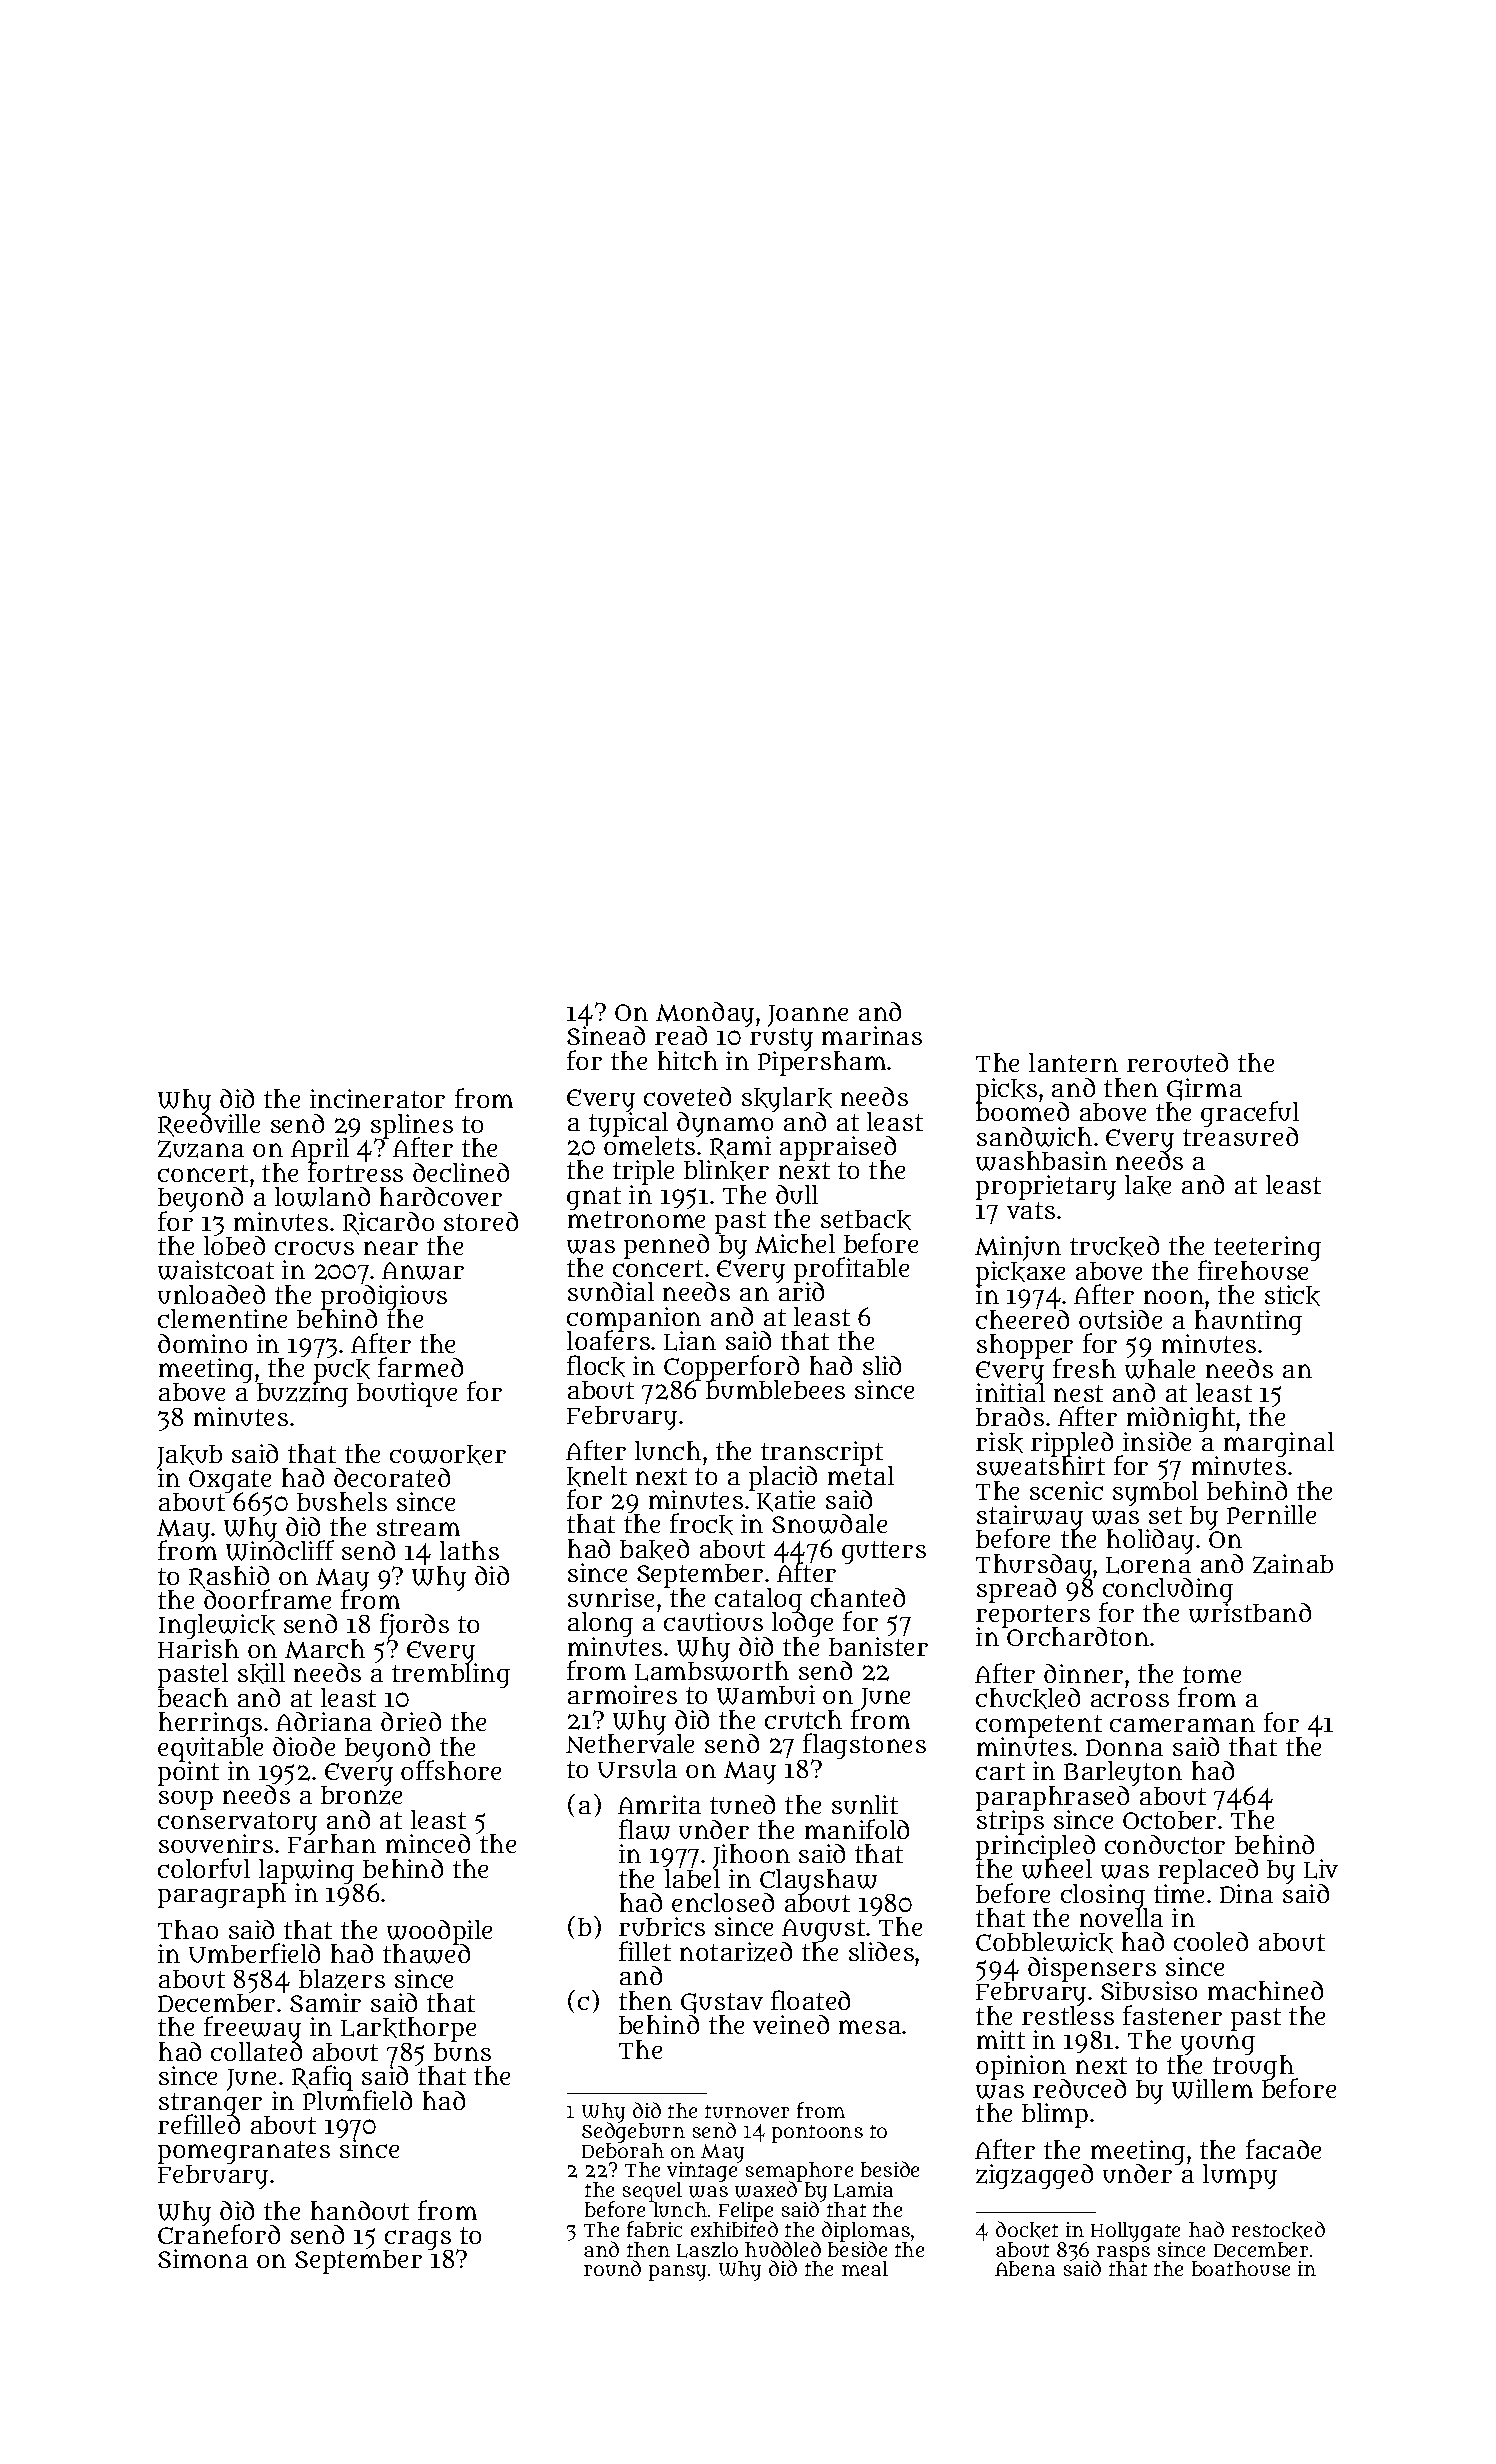 Image resolution: width=1496 pixels, height=2464 pixels. Describe the element at coordinates (677, 2273) in the screenshot. I see `pansy` at that location.
